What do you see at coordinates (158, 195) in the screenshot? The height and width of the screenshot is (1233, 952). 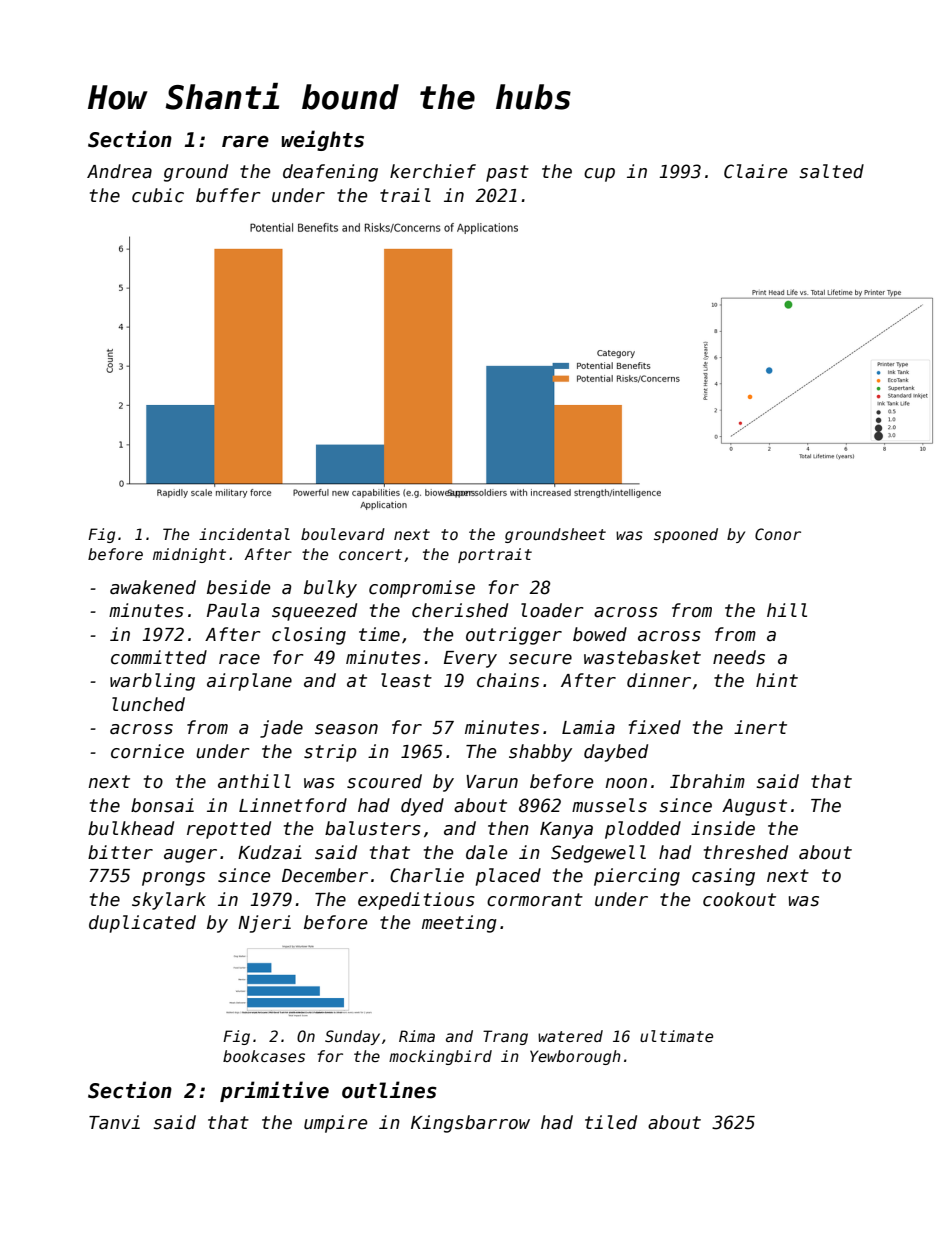 I see `cubic` at bounding box center [158, 195].
